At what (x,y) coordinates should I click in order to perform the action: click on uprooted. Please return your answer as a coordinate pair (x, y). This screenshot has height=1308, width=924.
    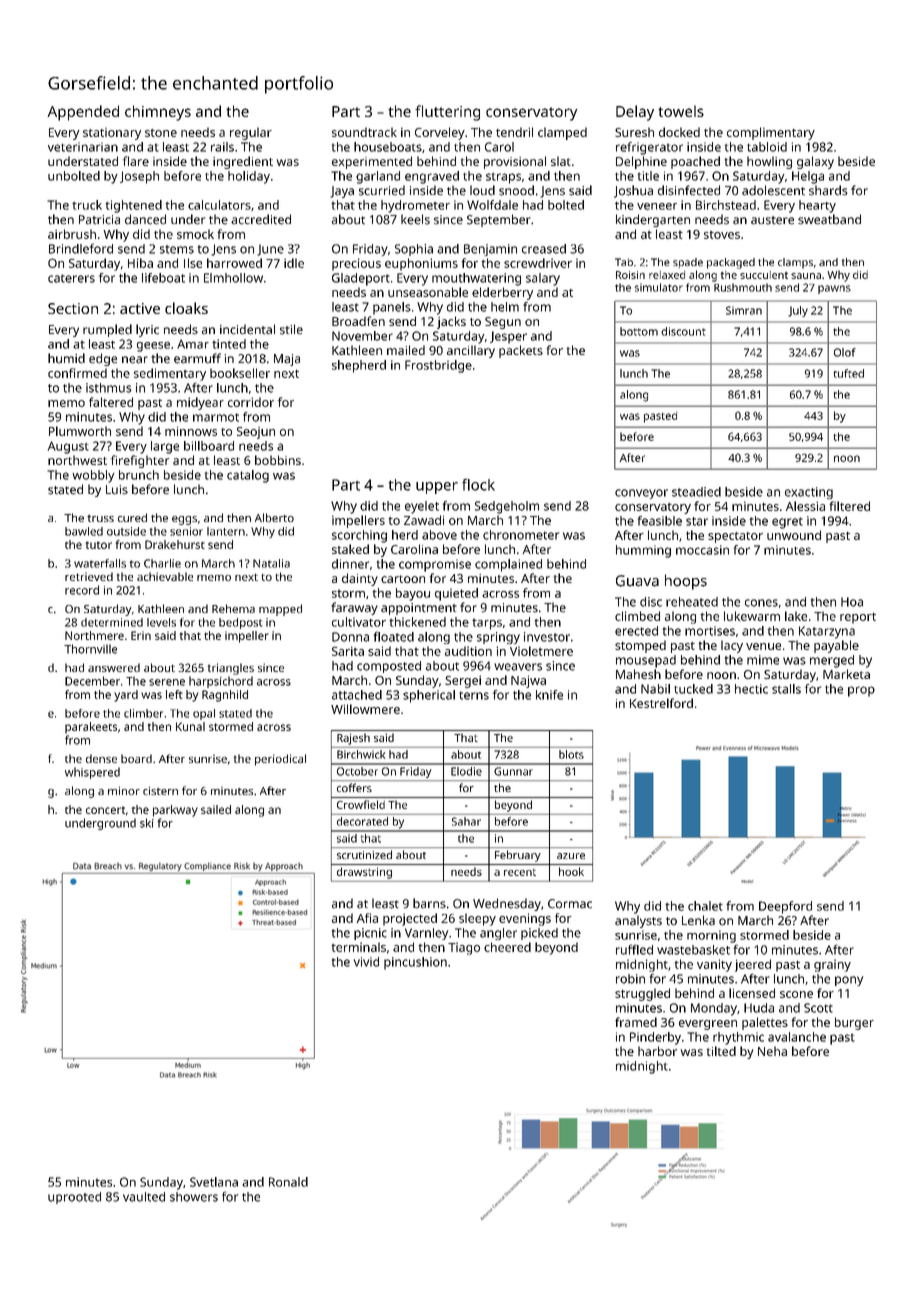
    Looking at the image, I should click on (74, 1198).
